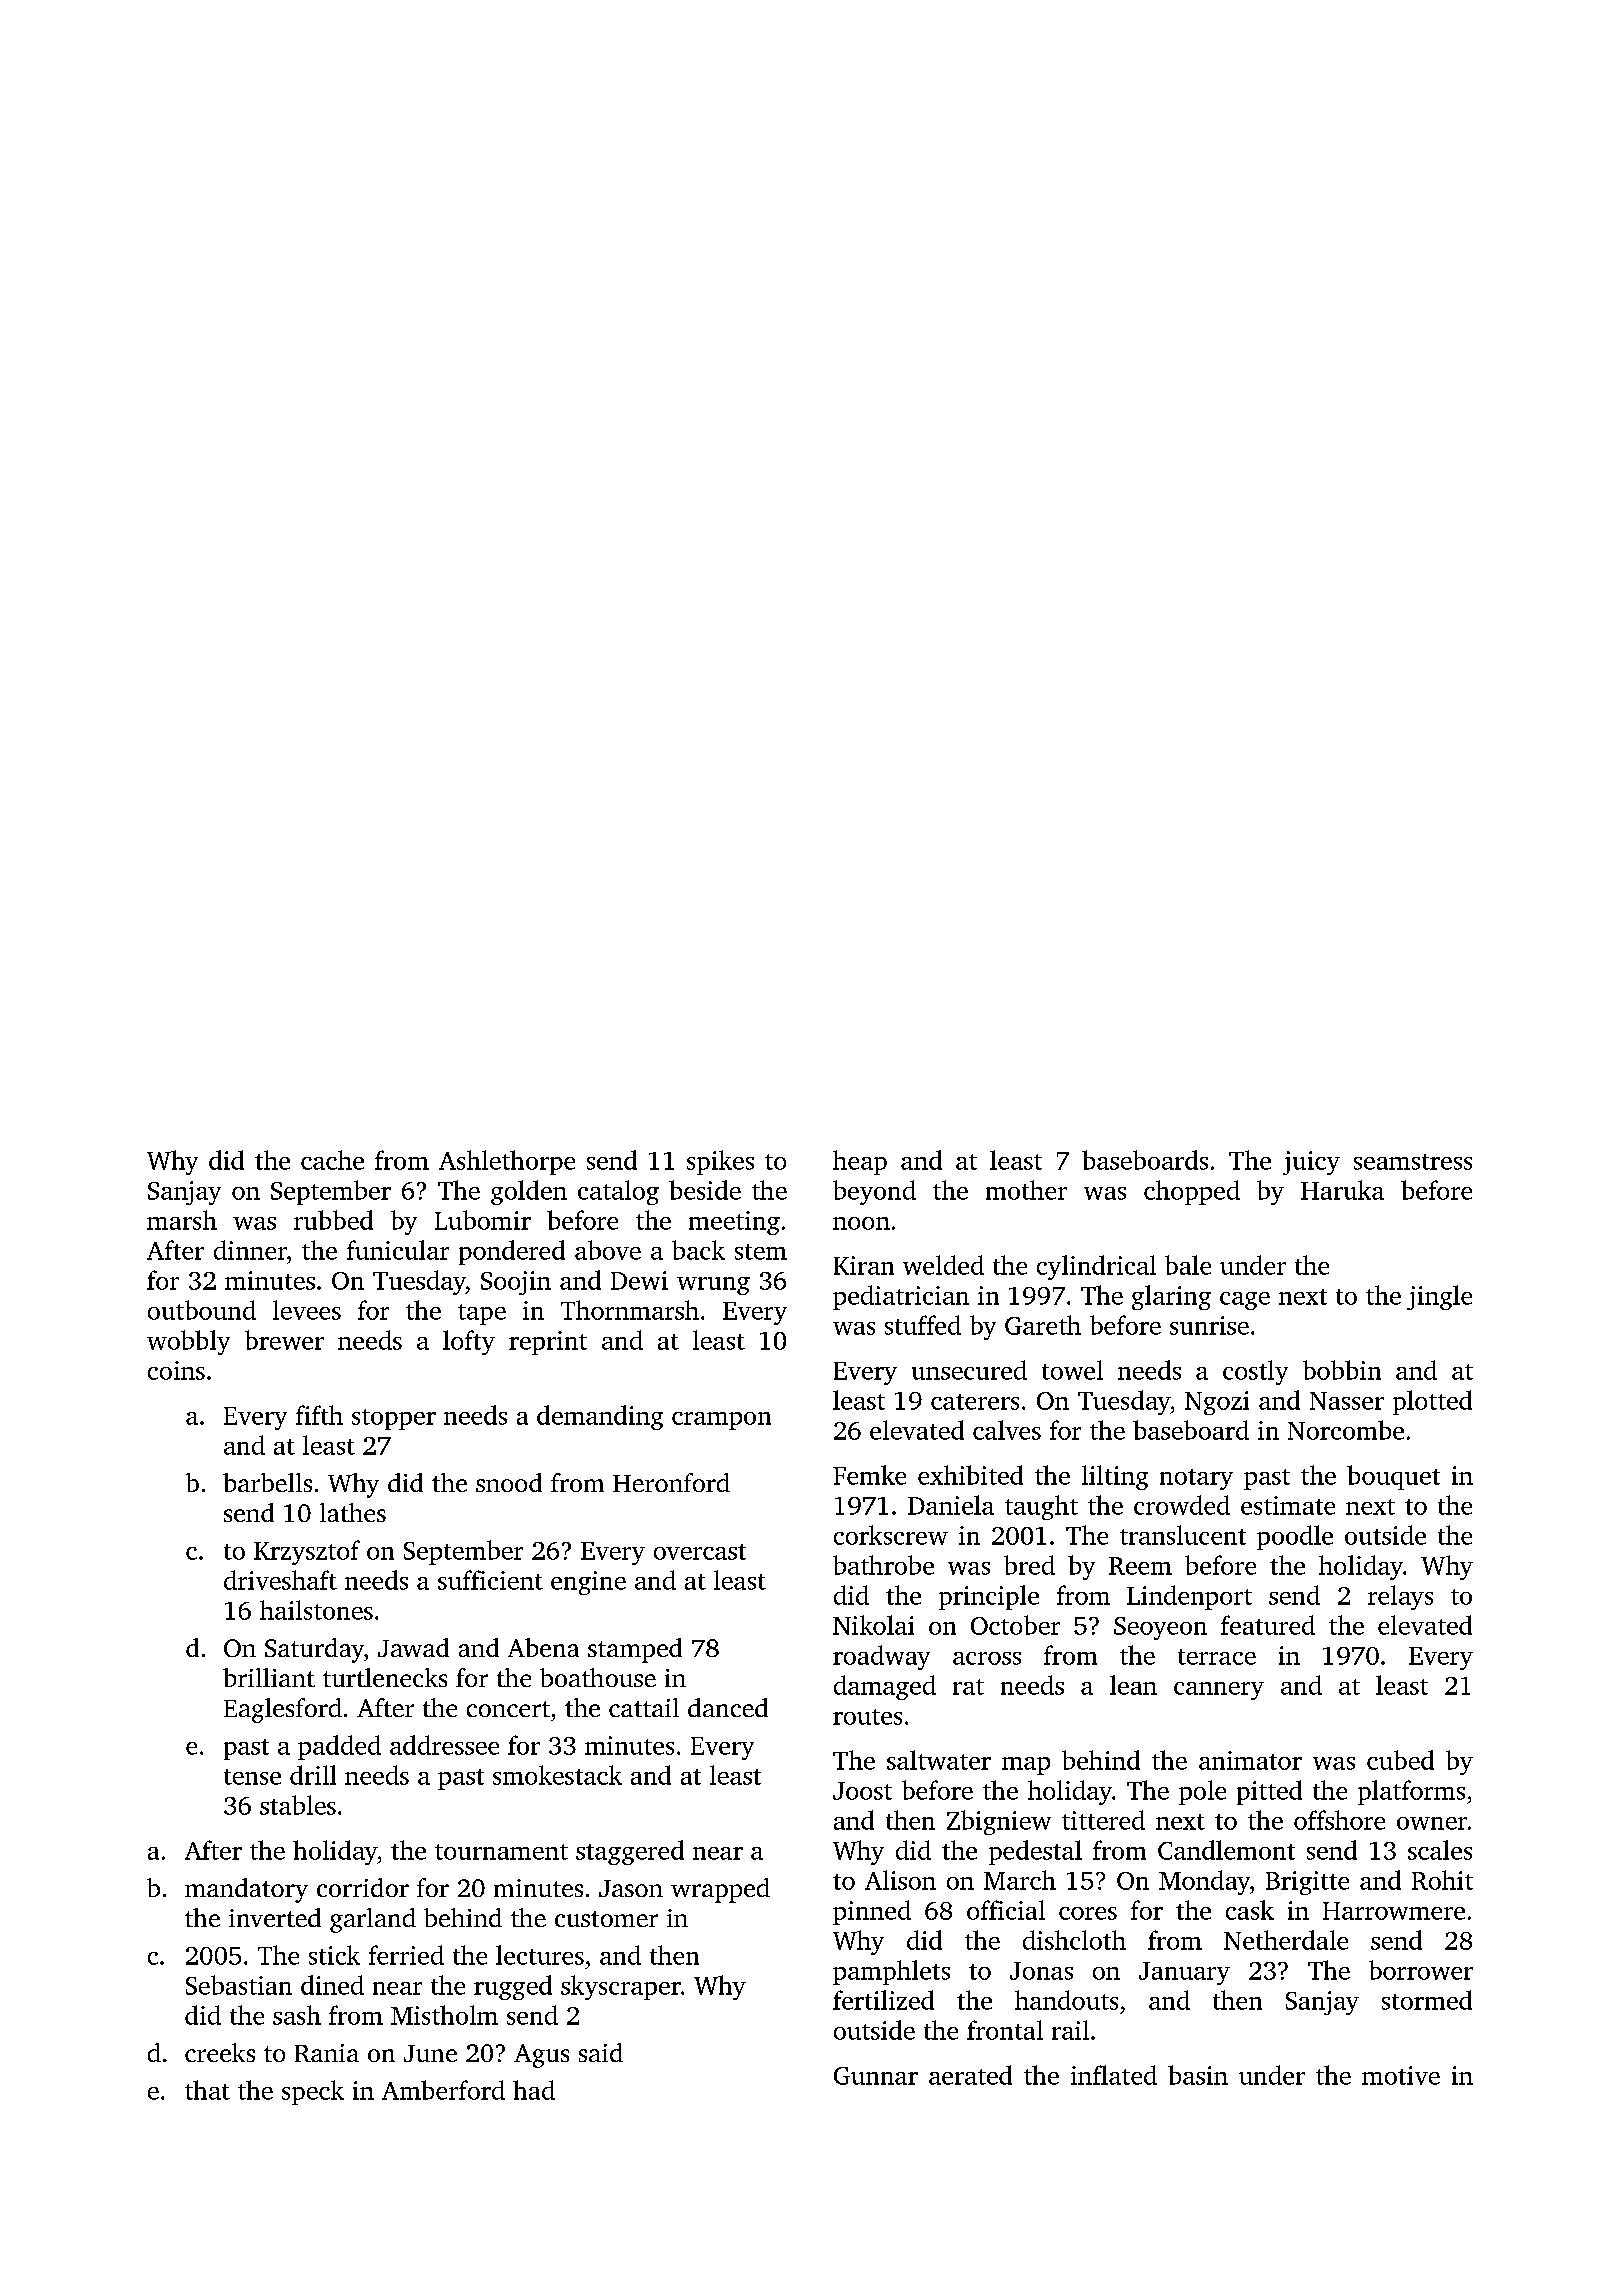  What do you see at coordinates (1268, 1625) in the page?
I see `featured` at bounding box center [1268, 1625].
